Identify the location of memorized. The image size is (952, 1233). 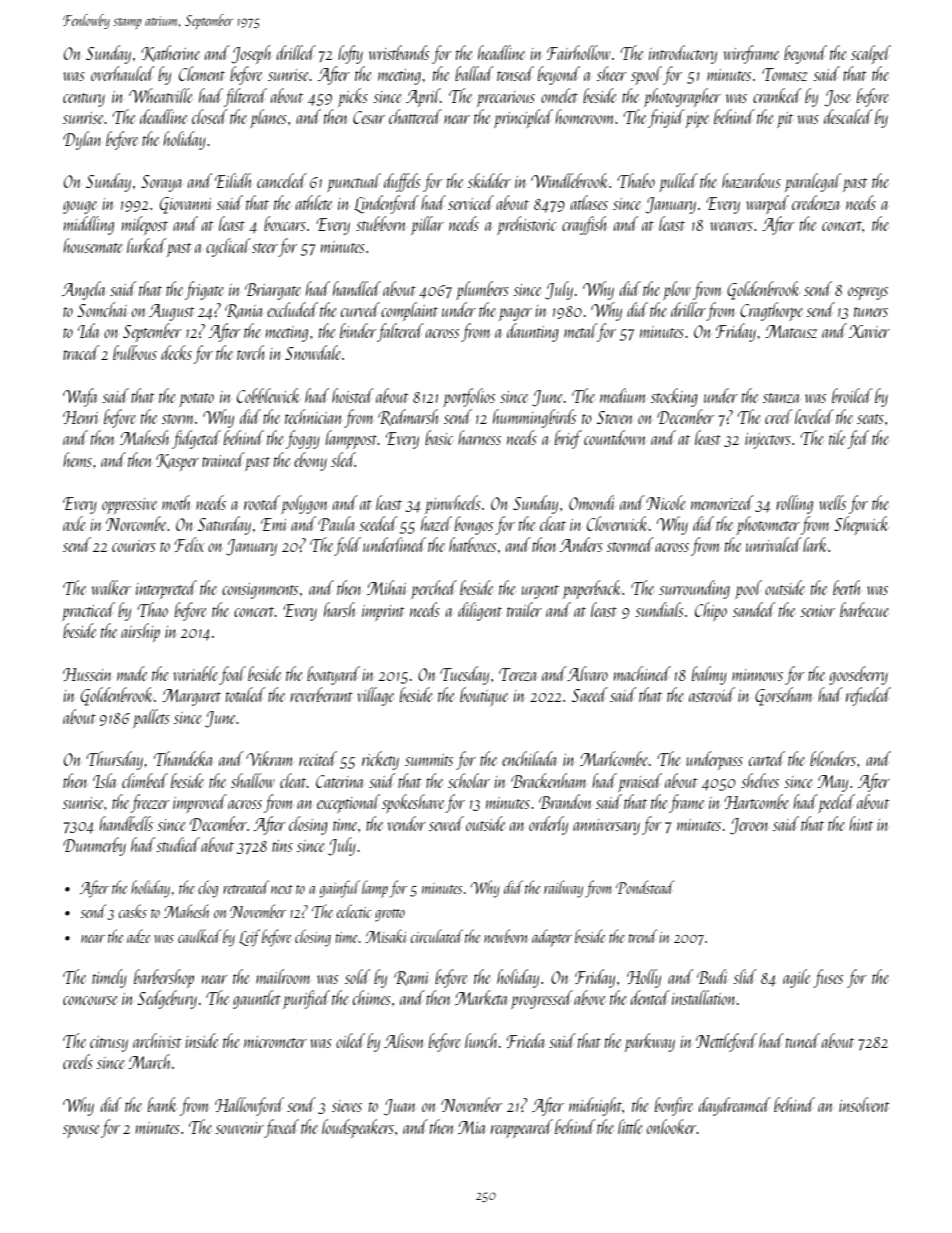
(722, 502).
